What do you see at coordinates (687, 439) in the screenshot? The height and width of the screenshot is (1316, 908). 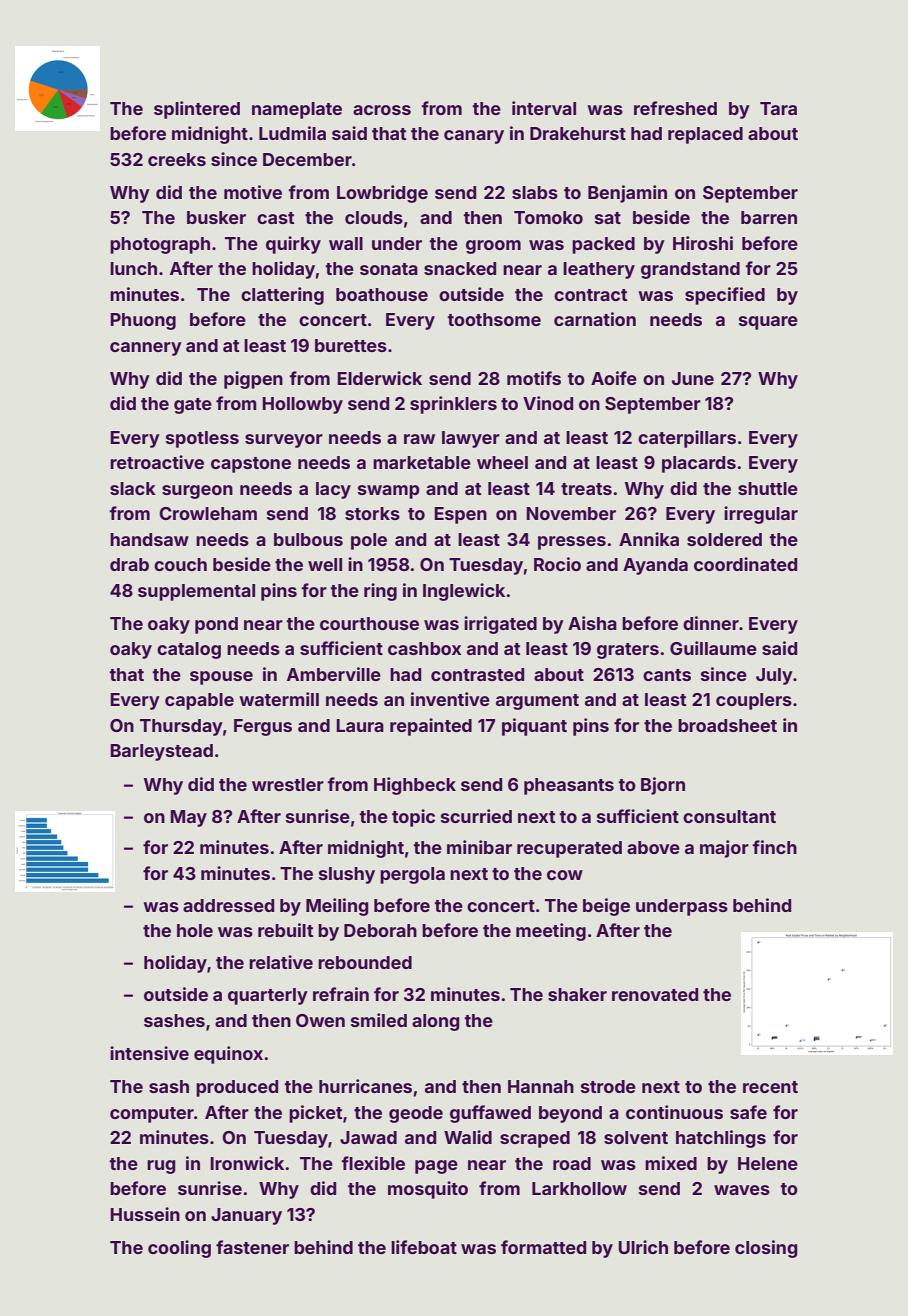 I see `caterpillars` at bounding box center [687, 439].
